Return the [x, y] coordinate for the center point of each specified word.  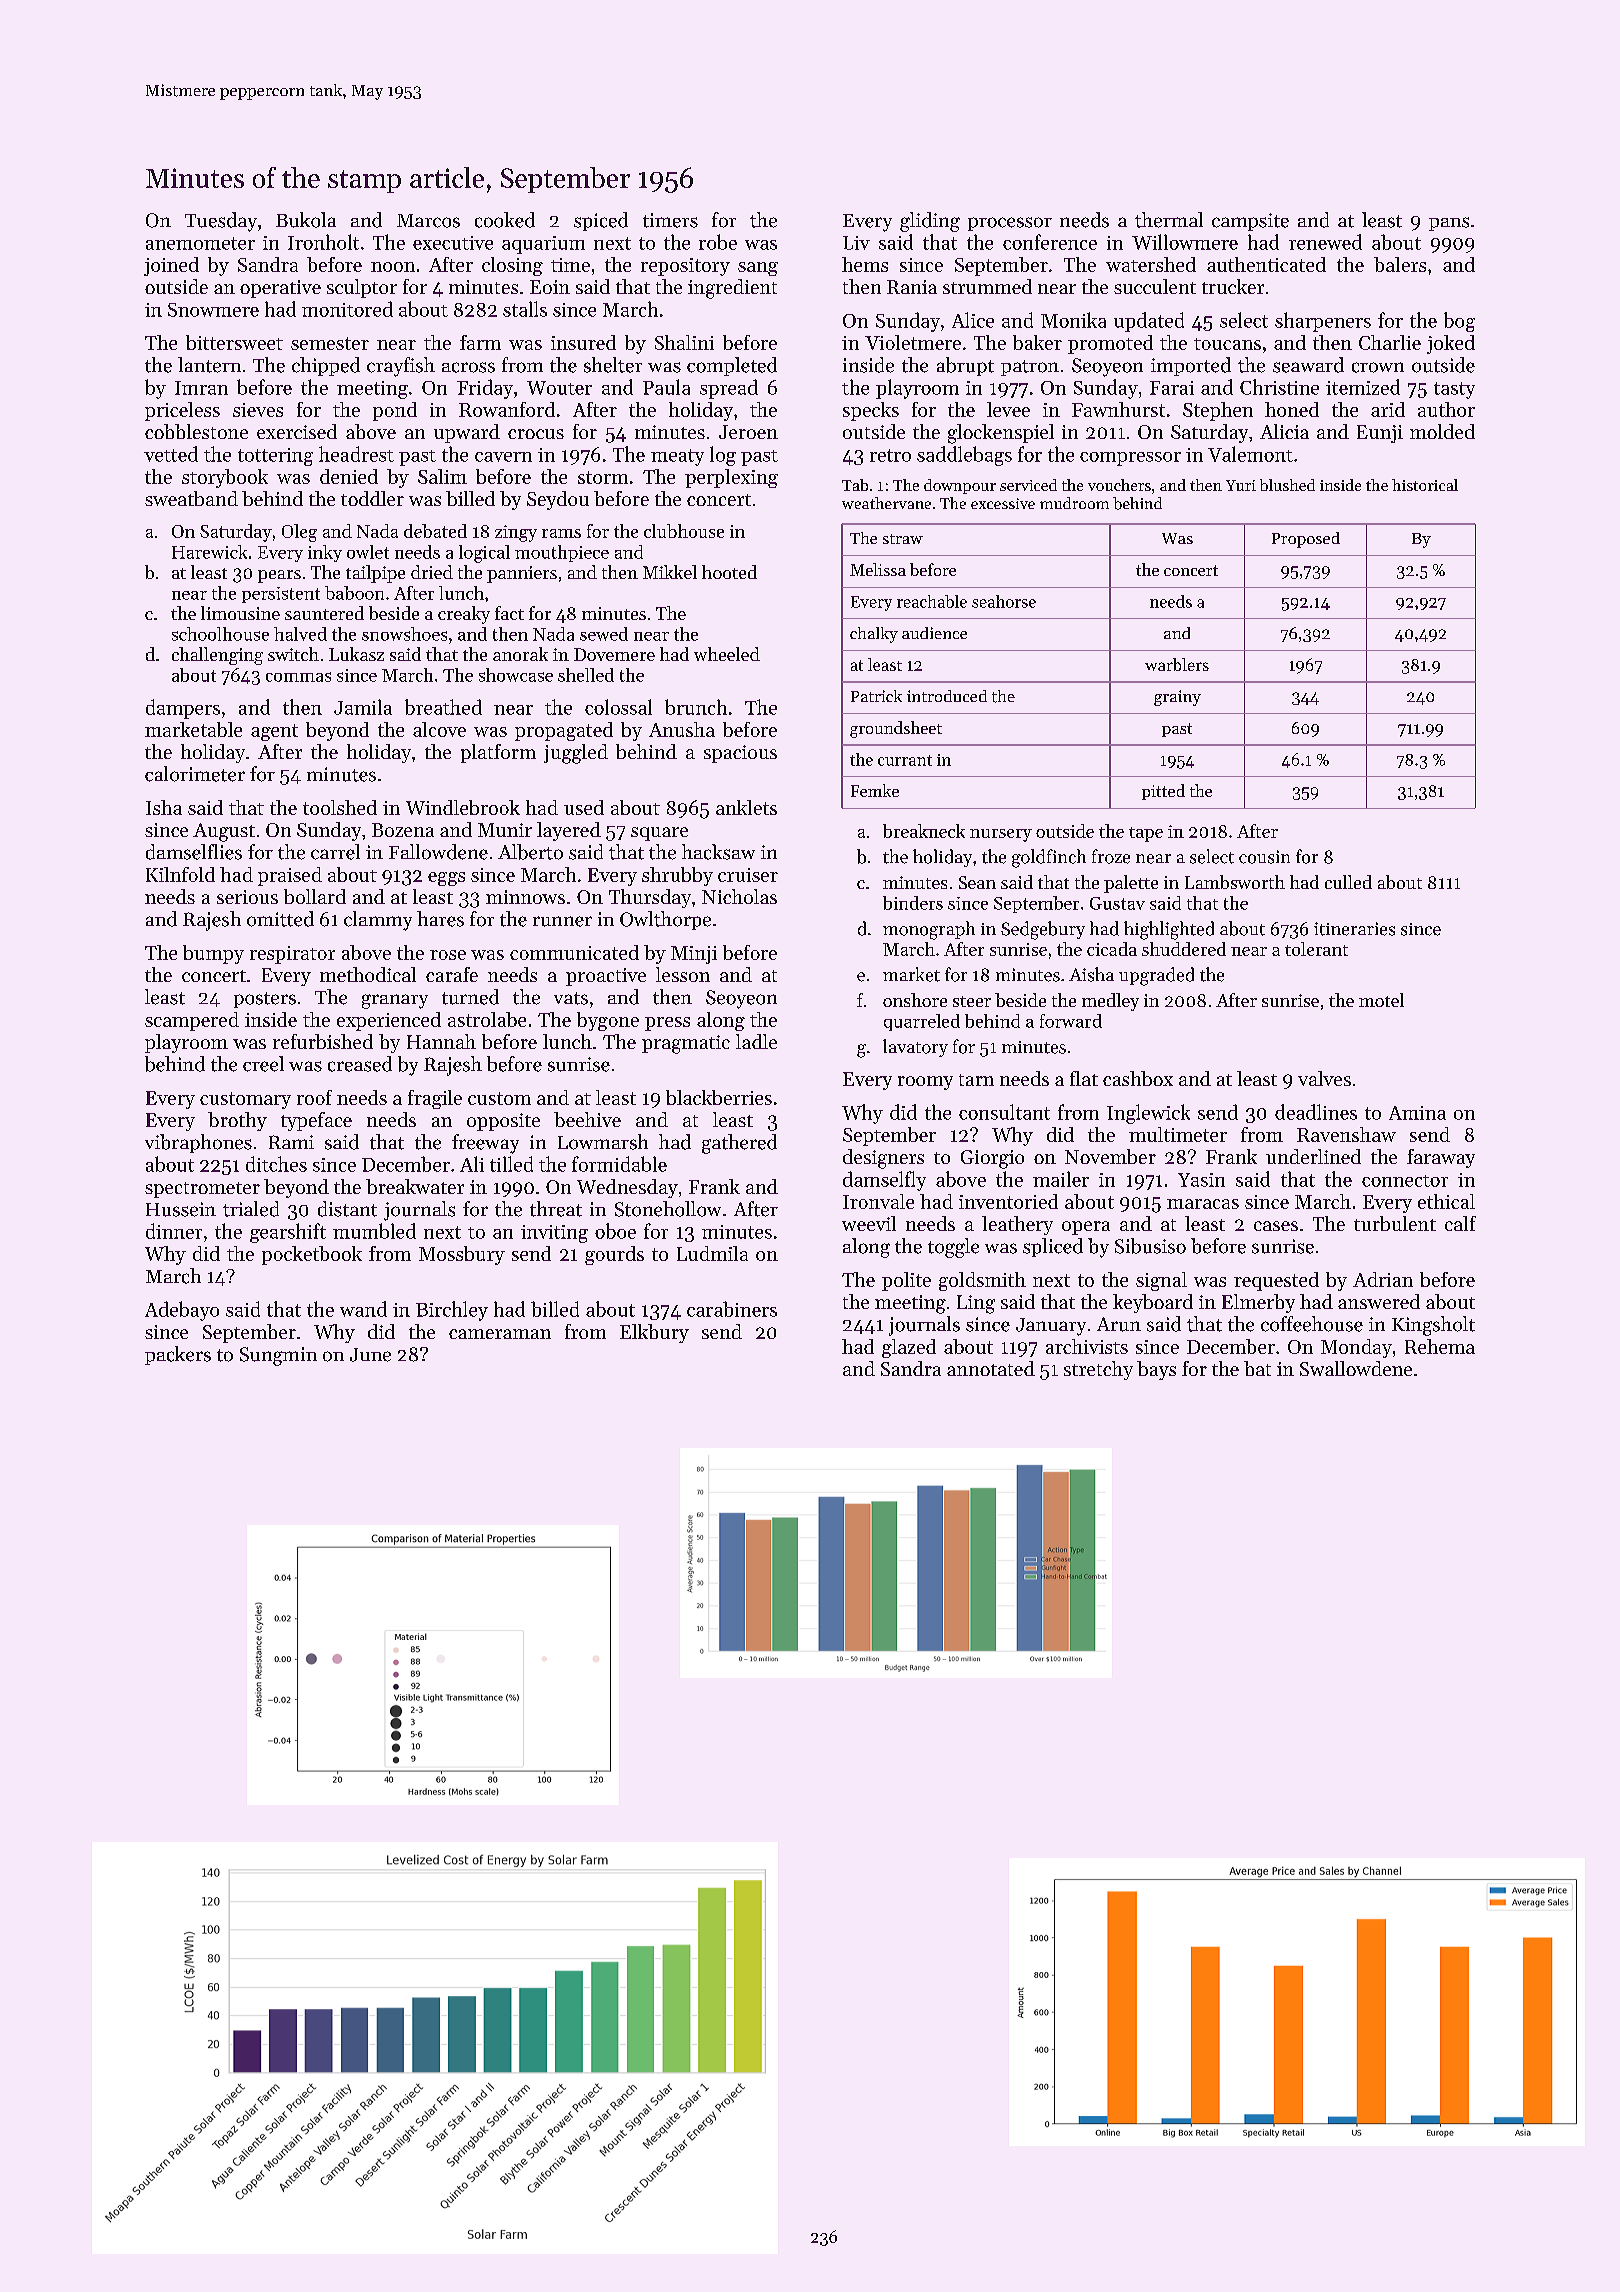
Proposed [1306, 540]
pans [1449, 224]
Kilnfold [180, 874]
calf [1460, 1223]
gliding [930, 222]
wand [363, 1309]
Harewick [209, 552]
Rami [291, 1142]
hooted [729, 572]
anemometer [200, 243]
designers [883, 1159]
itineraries [1354, 929]
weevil [869, 1223]
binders [913, 903]
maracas [1203, 1204]
